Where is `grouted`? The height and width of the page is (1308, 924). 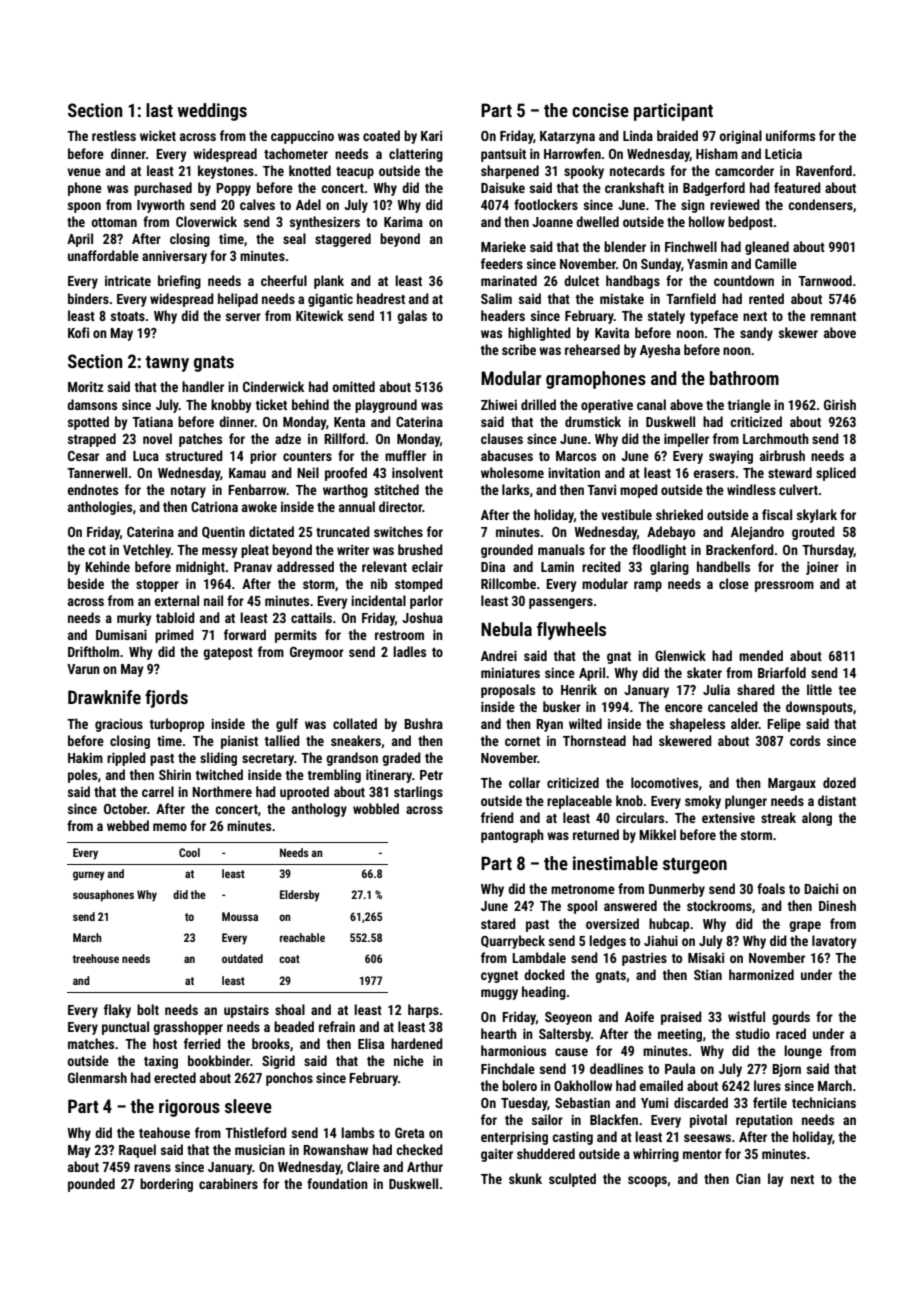
grouted is located at coordinates (813, 533).
